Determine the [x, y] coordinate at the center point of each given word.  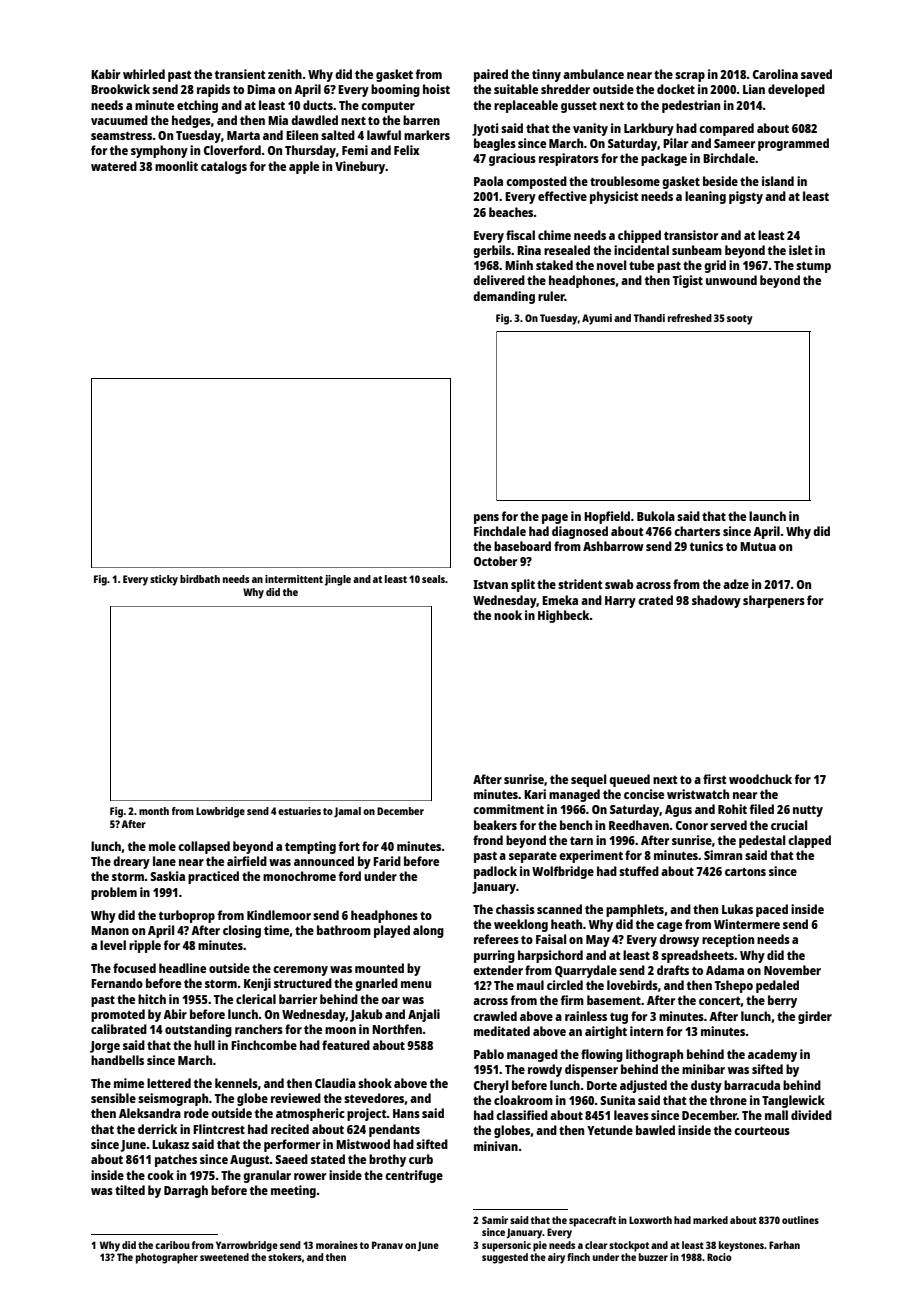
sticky [164, 580]
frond [488, 840]
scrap [690, 77]
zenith [285, 74]
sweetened [224, 1257]
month [154, 811]
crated [655, 600]
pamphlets [635, 910]
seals [433, 579]
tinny [546, 75]
